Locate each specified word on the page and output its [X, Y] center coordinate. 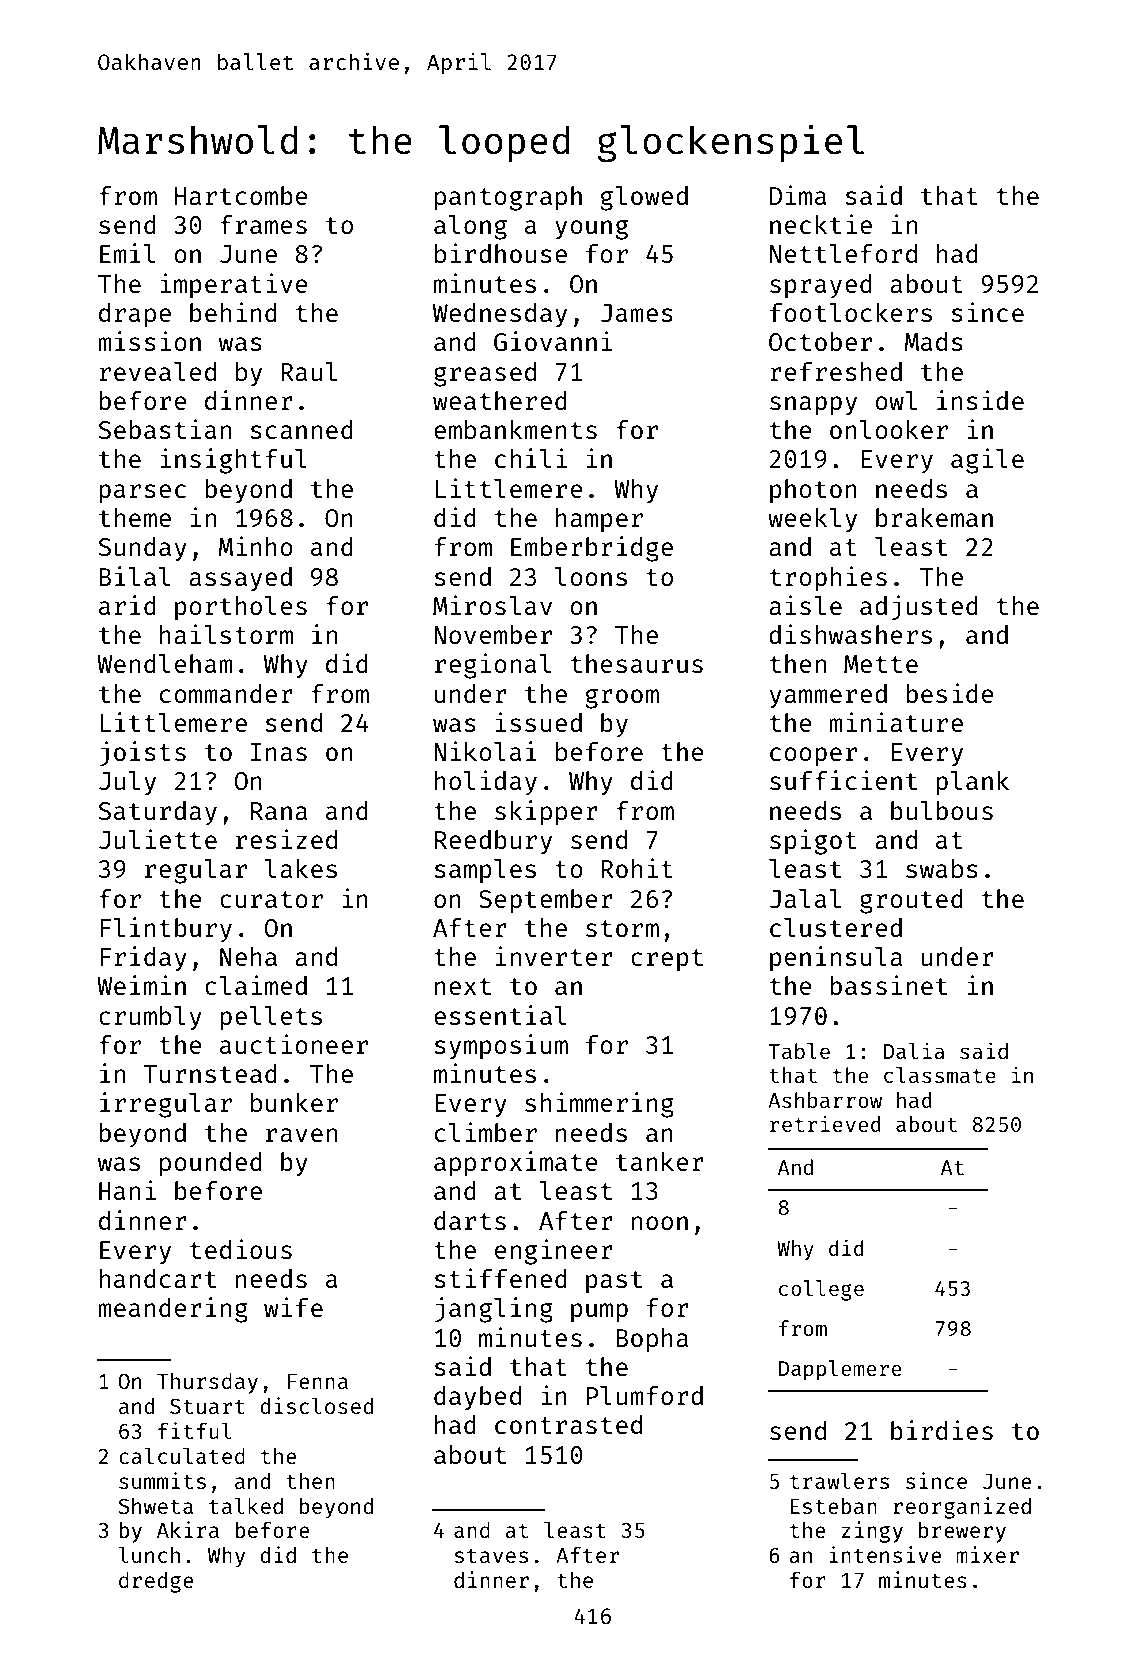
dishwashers [850, 634]
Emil [127, 253]
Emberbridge [592, 549]
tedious [241, 1249]
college [821, 1290]
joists [143, 754]
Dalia [914, 1050]
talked [246, 1505]
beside [950, 693]
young [591, 229]
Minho [256, 546]
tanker [660, 1161]
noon [660, 1223]
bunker [294, 1102]
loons [591, 576]
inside [980, 400]
